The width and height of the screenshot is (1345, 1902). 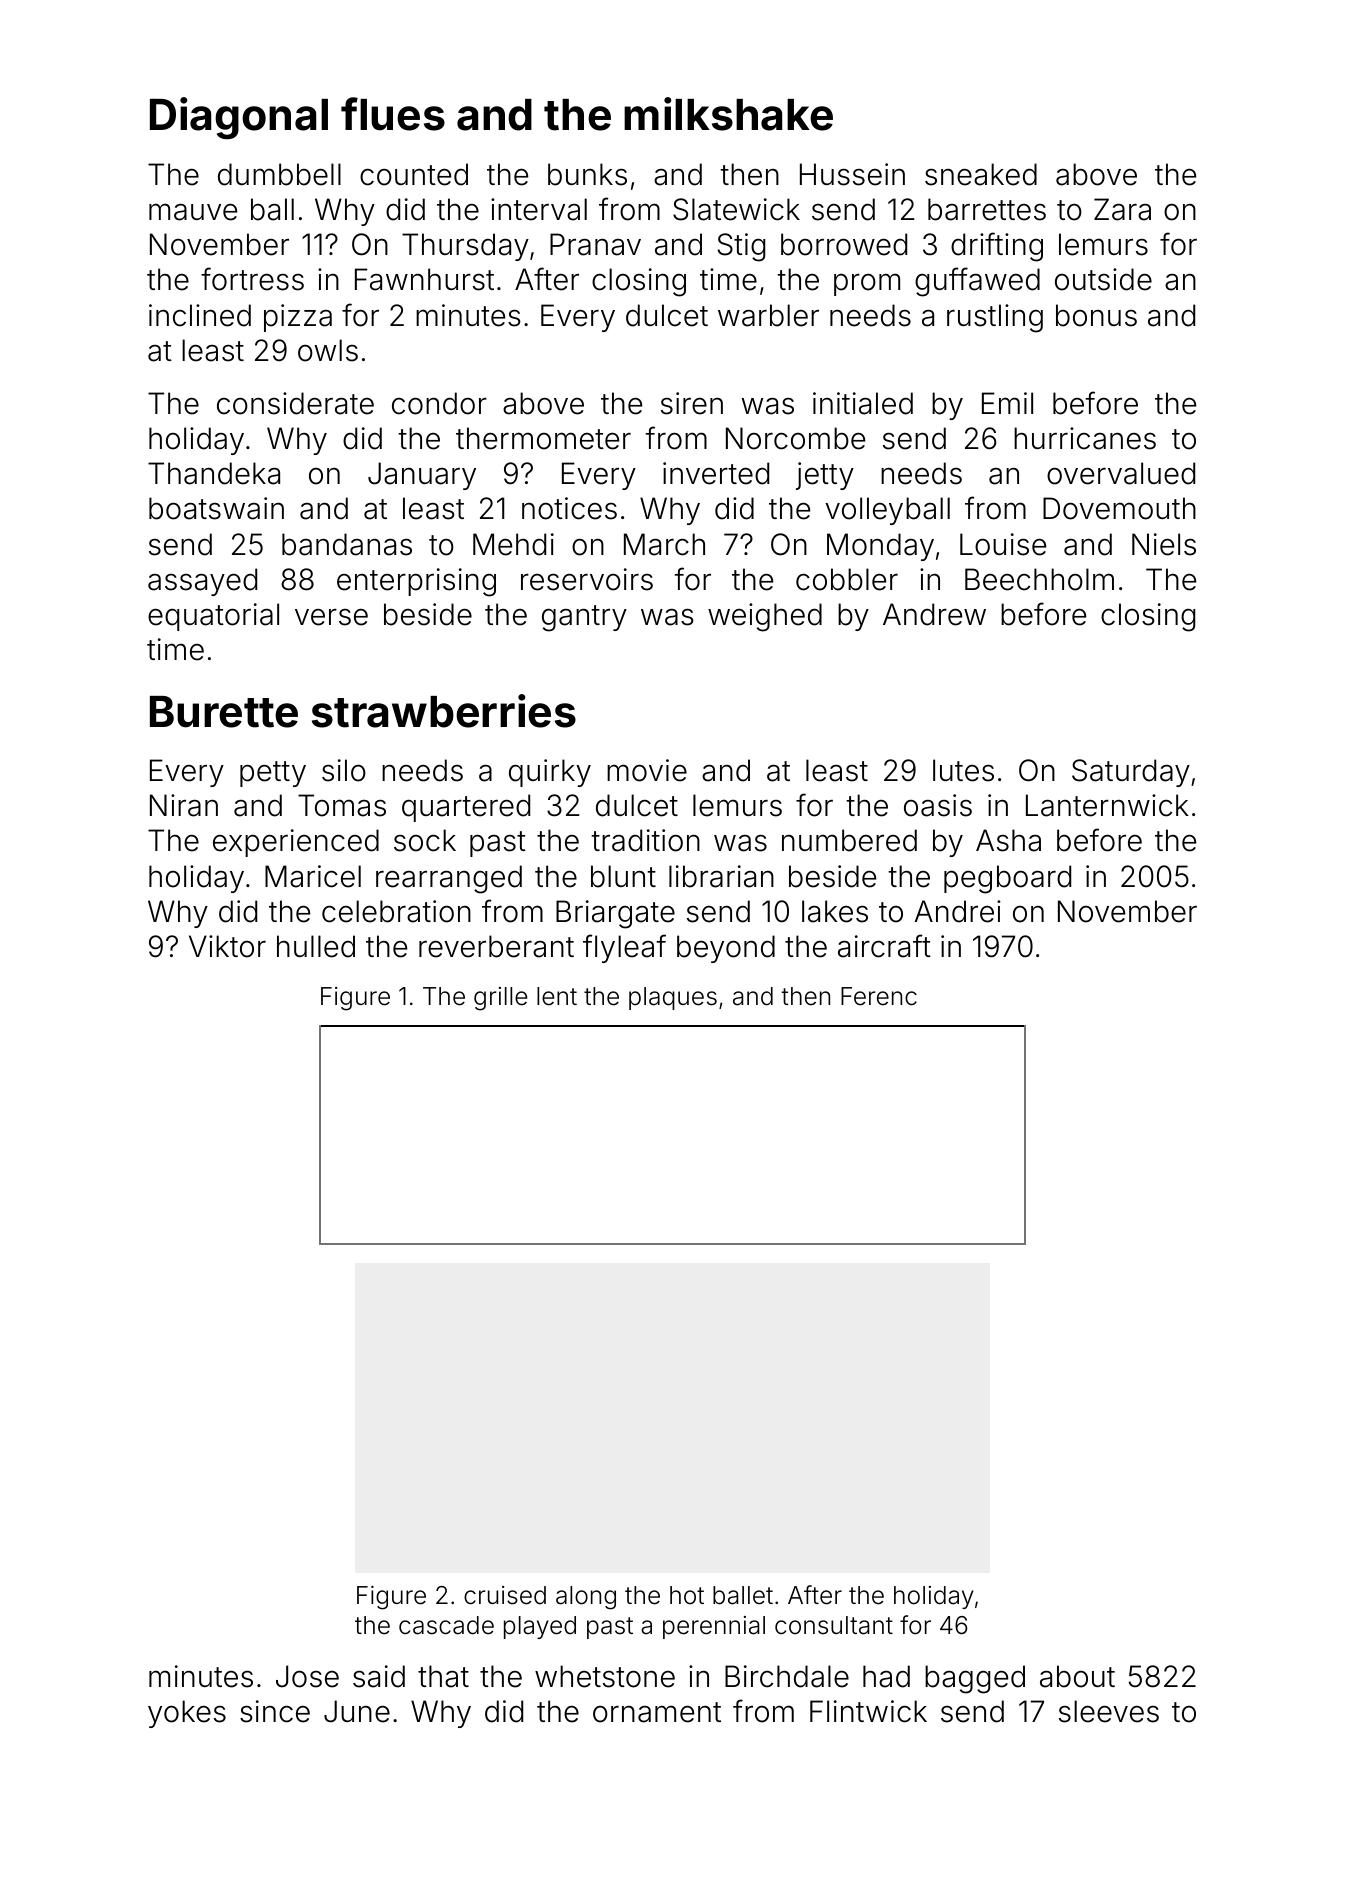 What do you see at coordinates (500, 999) in the screenshot?
I see `grille` at bounding box center [500, 999].
